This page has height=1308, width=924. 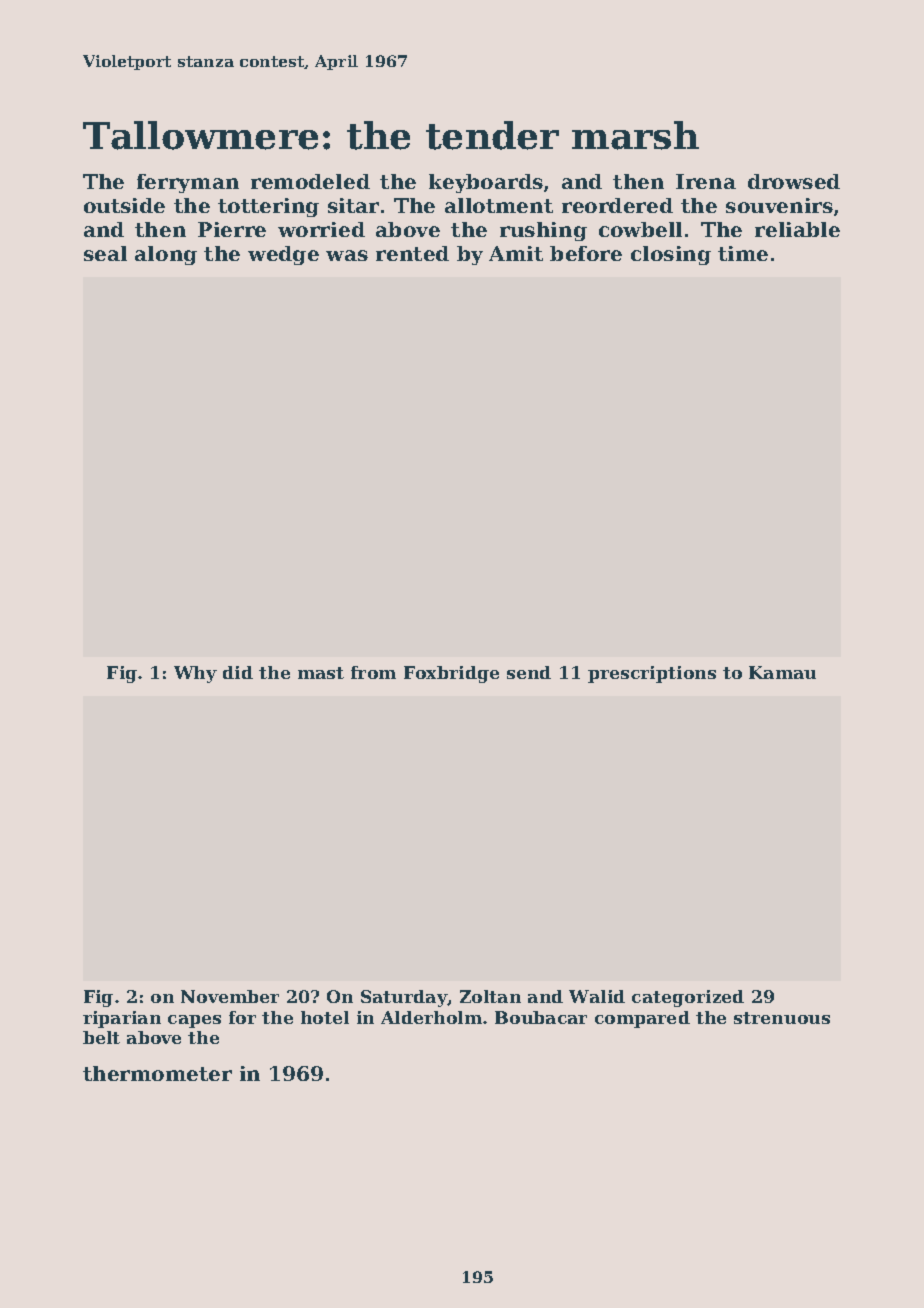 I want to click on belt, so click(x=101, y=1037).
